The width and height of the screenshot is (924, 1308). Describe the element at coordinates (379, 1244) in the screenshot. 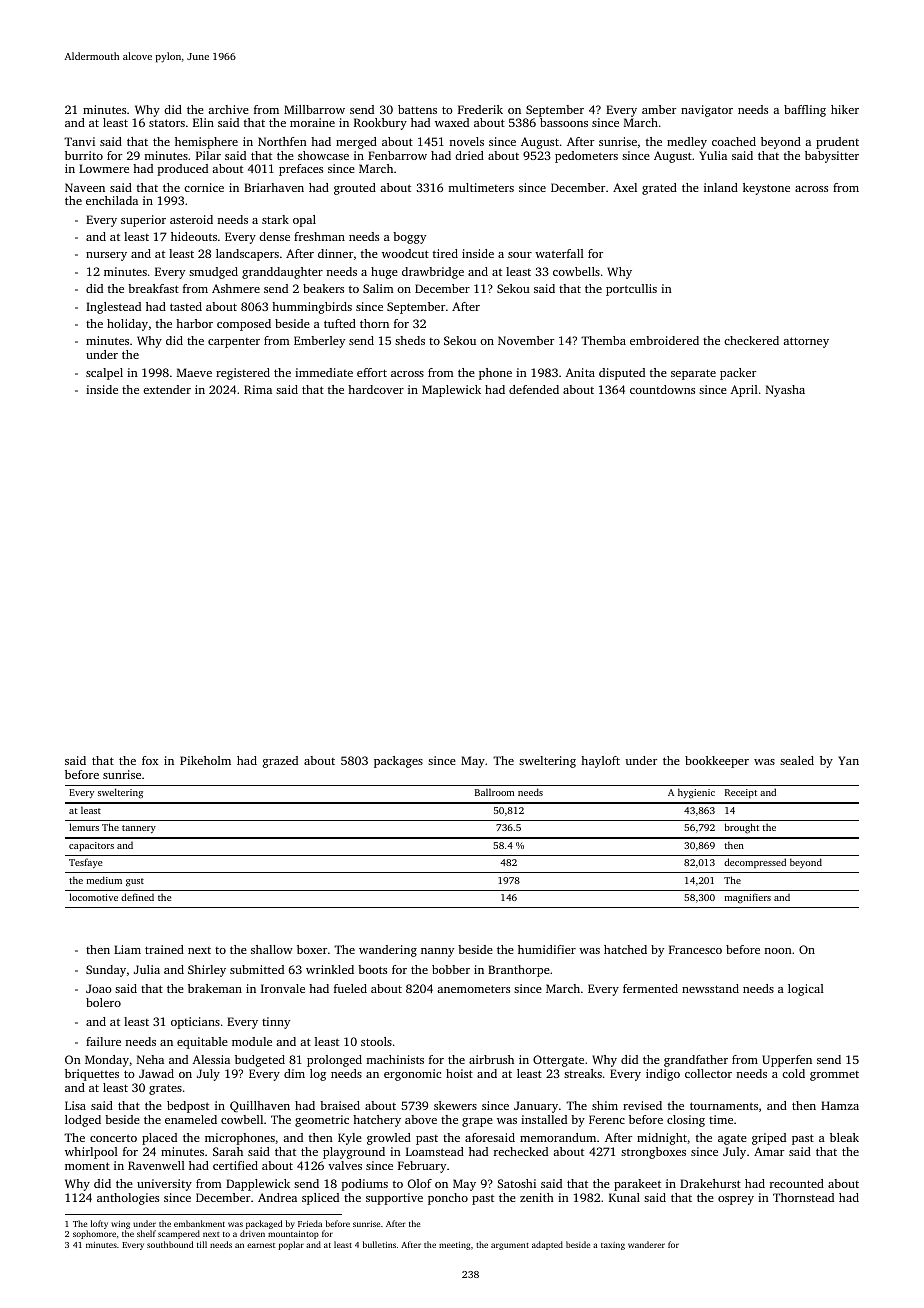

I see `bulletins` at that location.
